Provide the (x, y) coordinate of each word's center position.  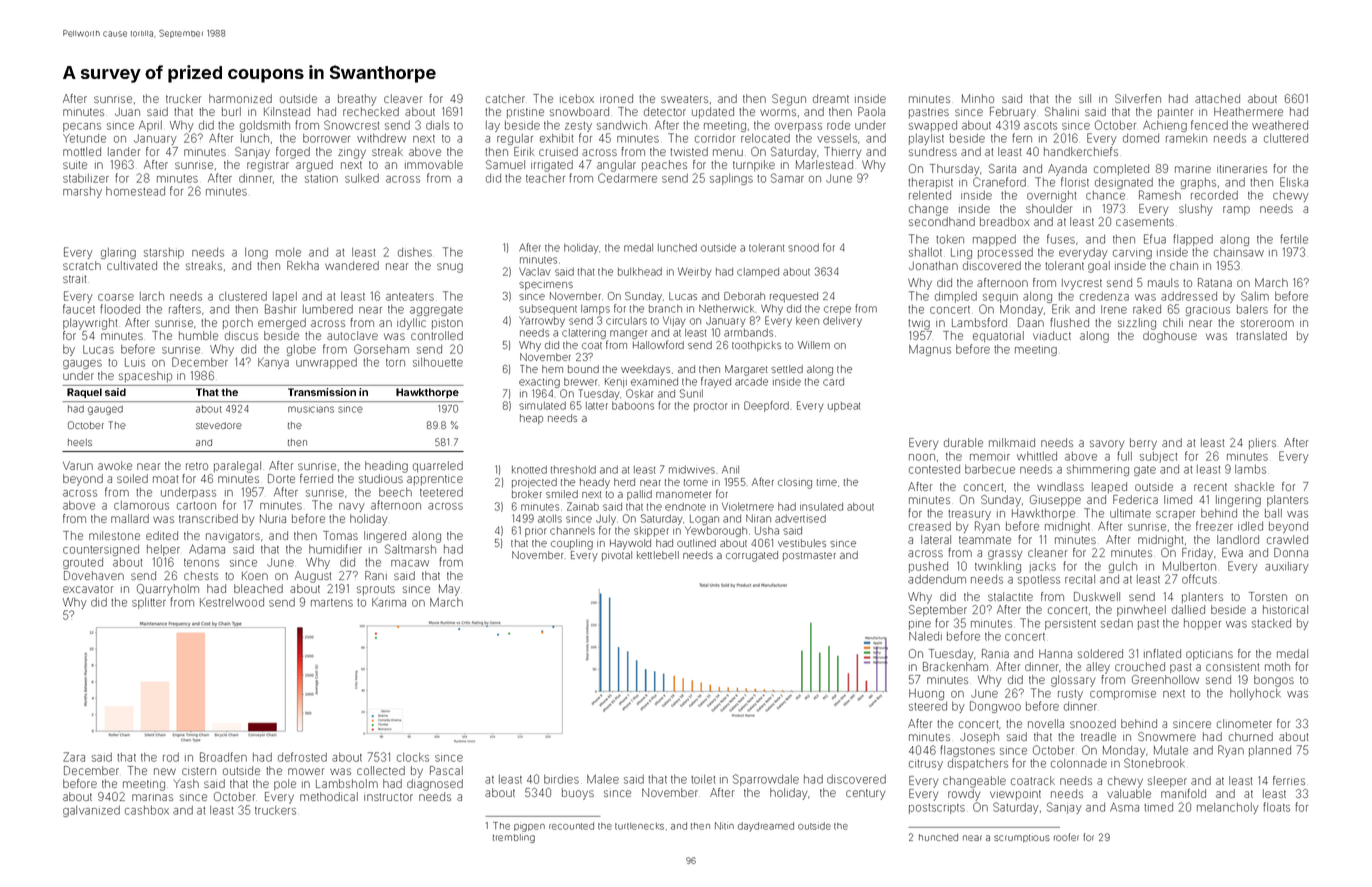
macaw (410, 563)
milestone (114, 535)
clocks (413, 757)
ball (1273, 513)
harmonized (240, 98)
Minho (978, 98)
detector (665, 111)
